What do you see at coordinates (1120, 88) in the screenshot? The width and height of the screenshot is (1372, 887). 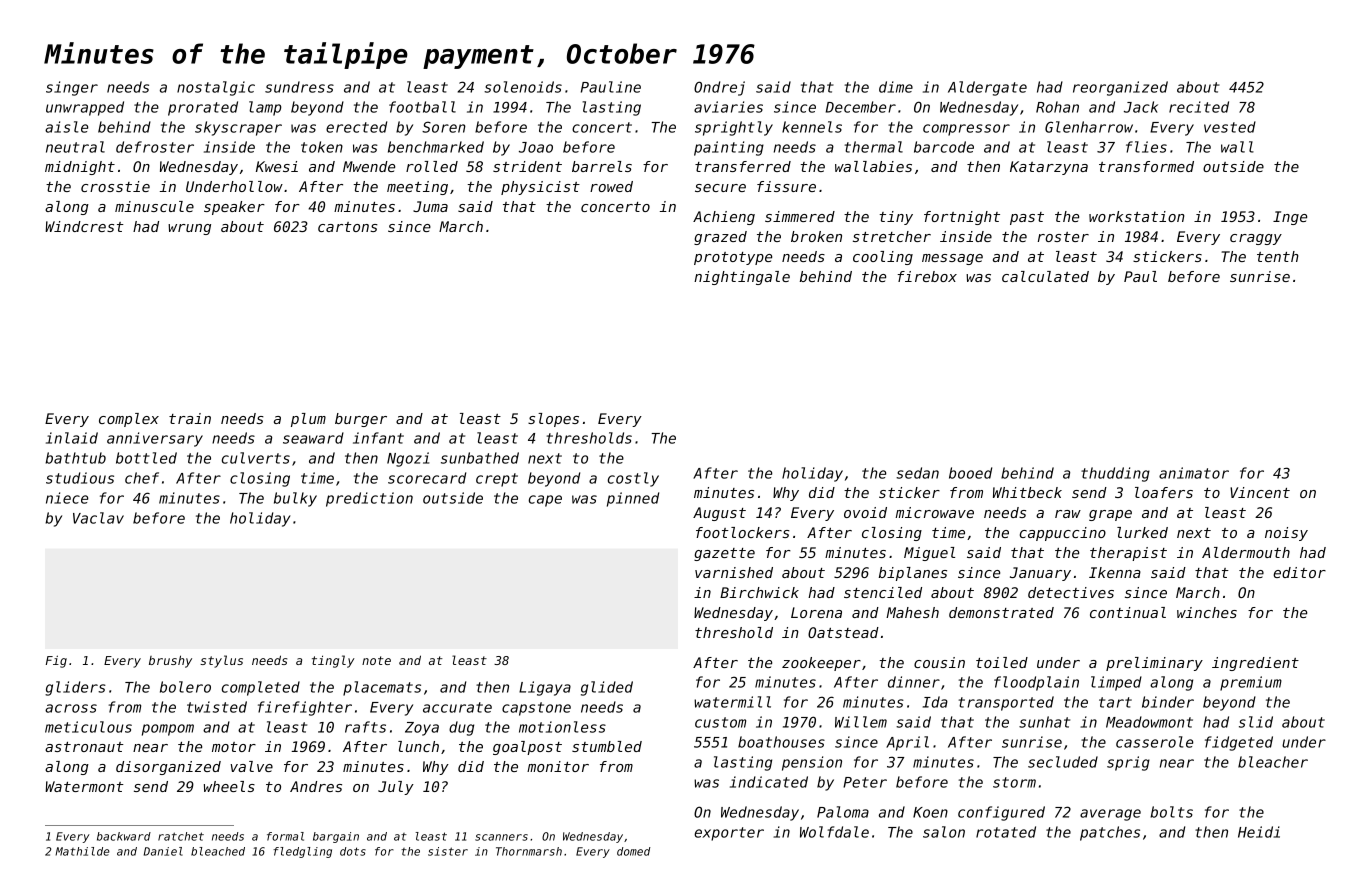 I see `reorganized` at bounding box center [1120, 88].
